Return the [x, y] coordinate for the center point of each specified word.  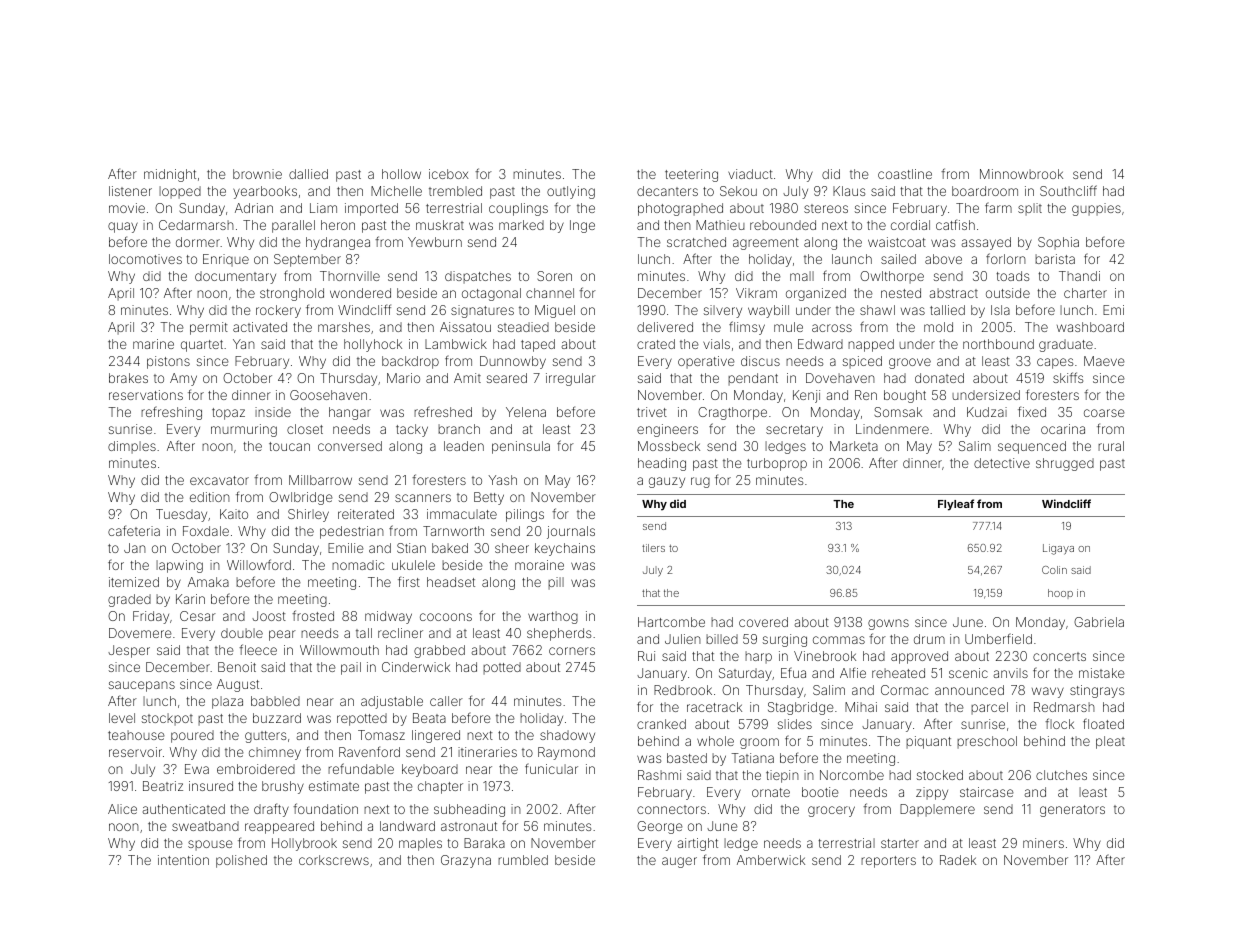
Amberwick [771, 860]
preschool [987, 742]
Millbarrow [320, 480]
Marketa [854, 446]
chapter [440, 787]
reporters [888, 862]
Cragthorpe [732, 413]
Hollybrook [304, 844]
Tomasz [381, 735]
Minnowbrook [1021, 174]
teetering [691, 175]
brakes [128, 378]
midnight [170, 175]
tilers [653, 548]
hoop [1060, 594]
